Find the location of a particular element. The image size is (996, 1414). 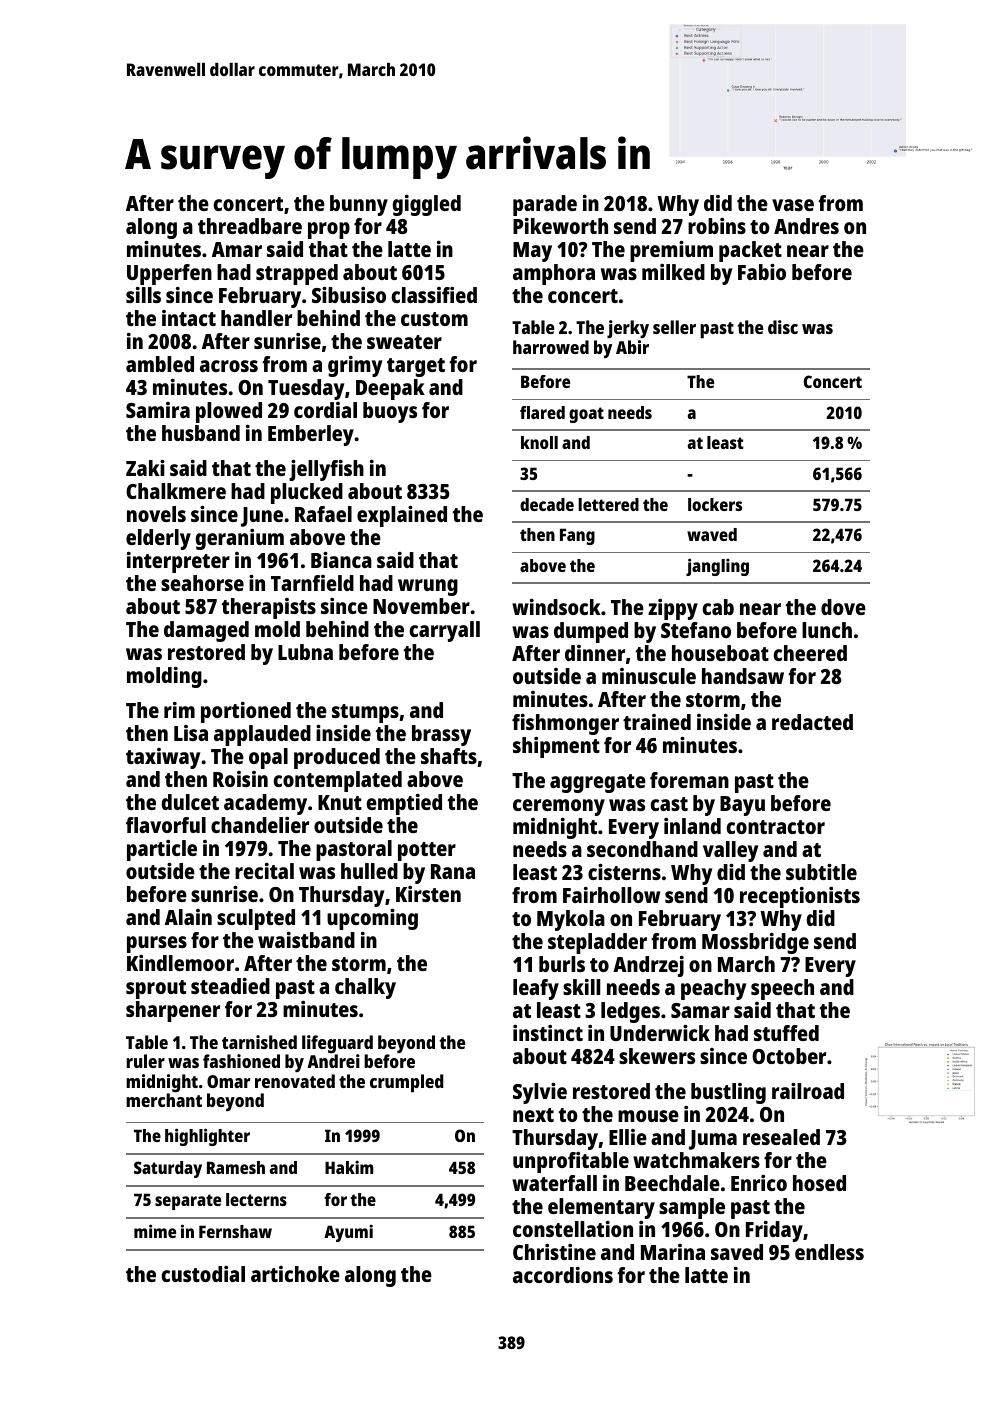

skill is located at coordinates (581, 987).
